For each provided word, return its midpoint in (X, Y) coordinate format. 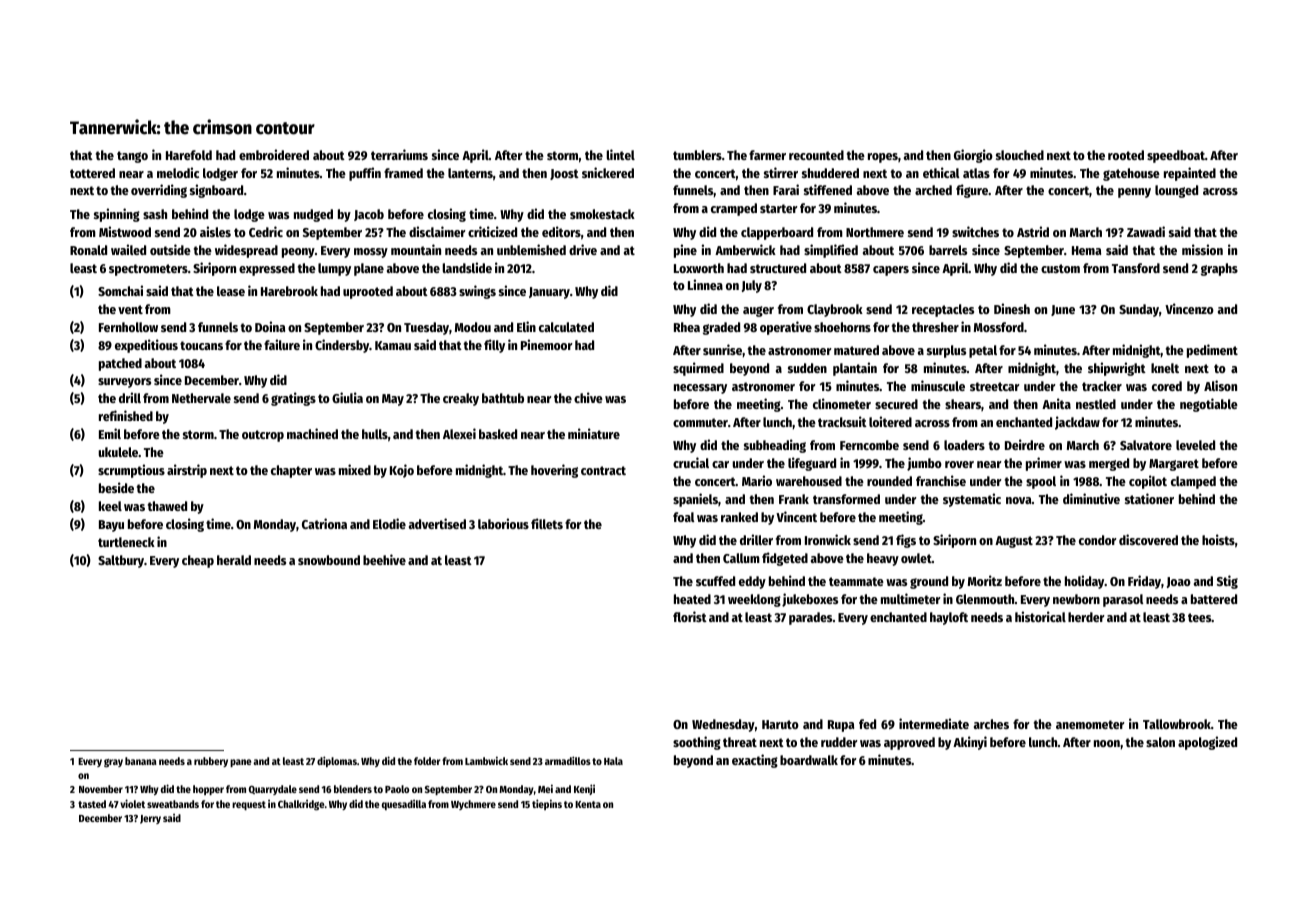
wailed (128, 249)
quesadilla (404, 805)
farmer (767, 155)
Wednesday (723, 725)
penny (1134, 193)
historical (1040, 616)
